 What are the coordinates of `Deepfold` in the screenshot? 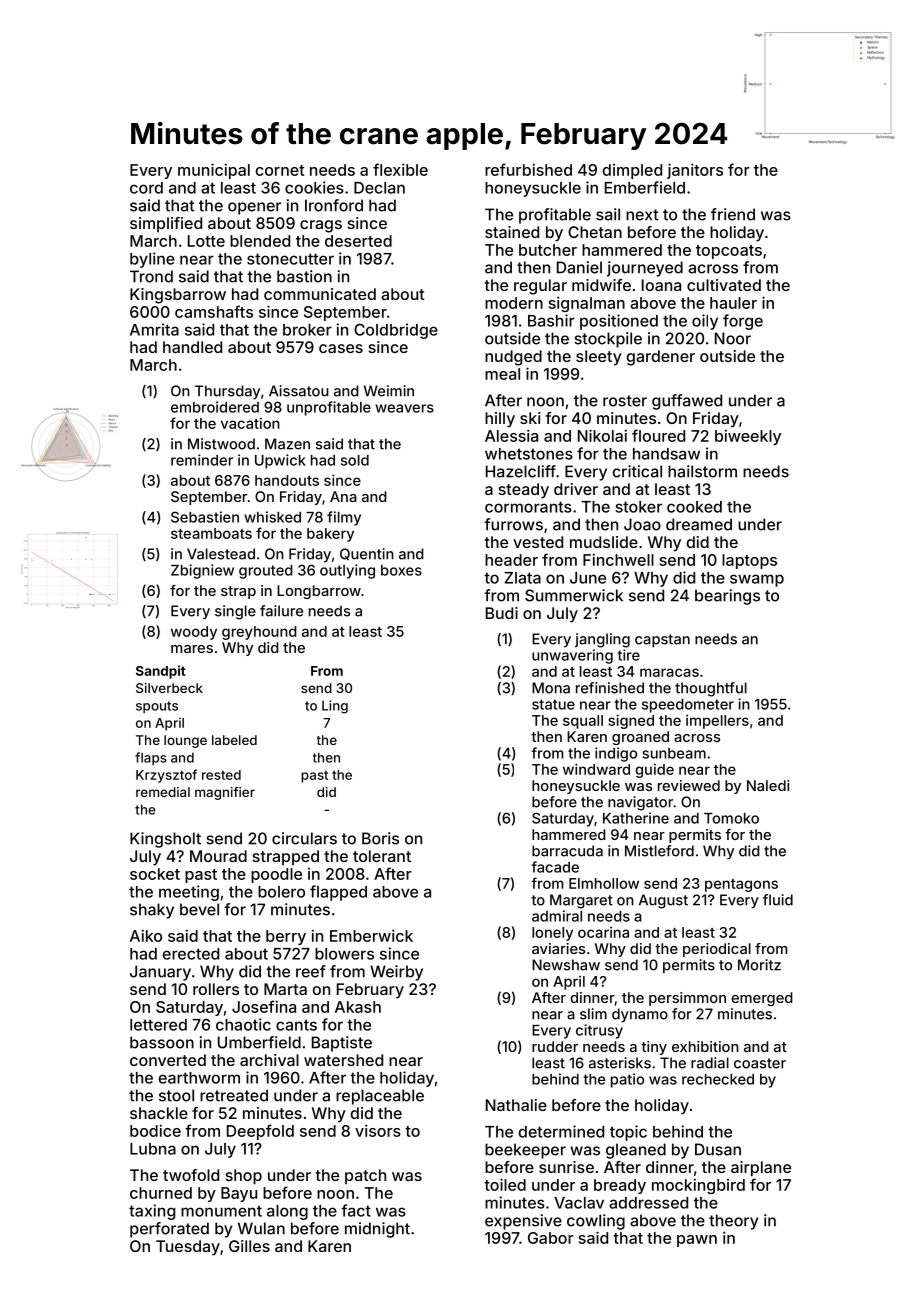 It's located at (260, 1132).
